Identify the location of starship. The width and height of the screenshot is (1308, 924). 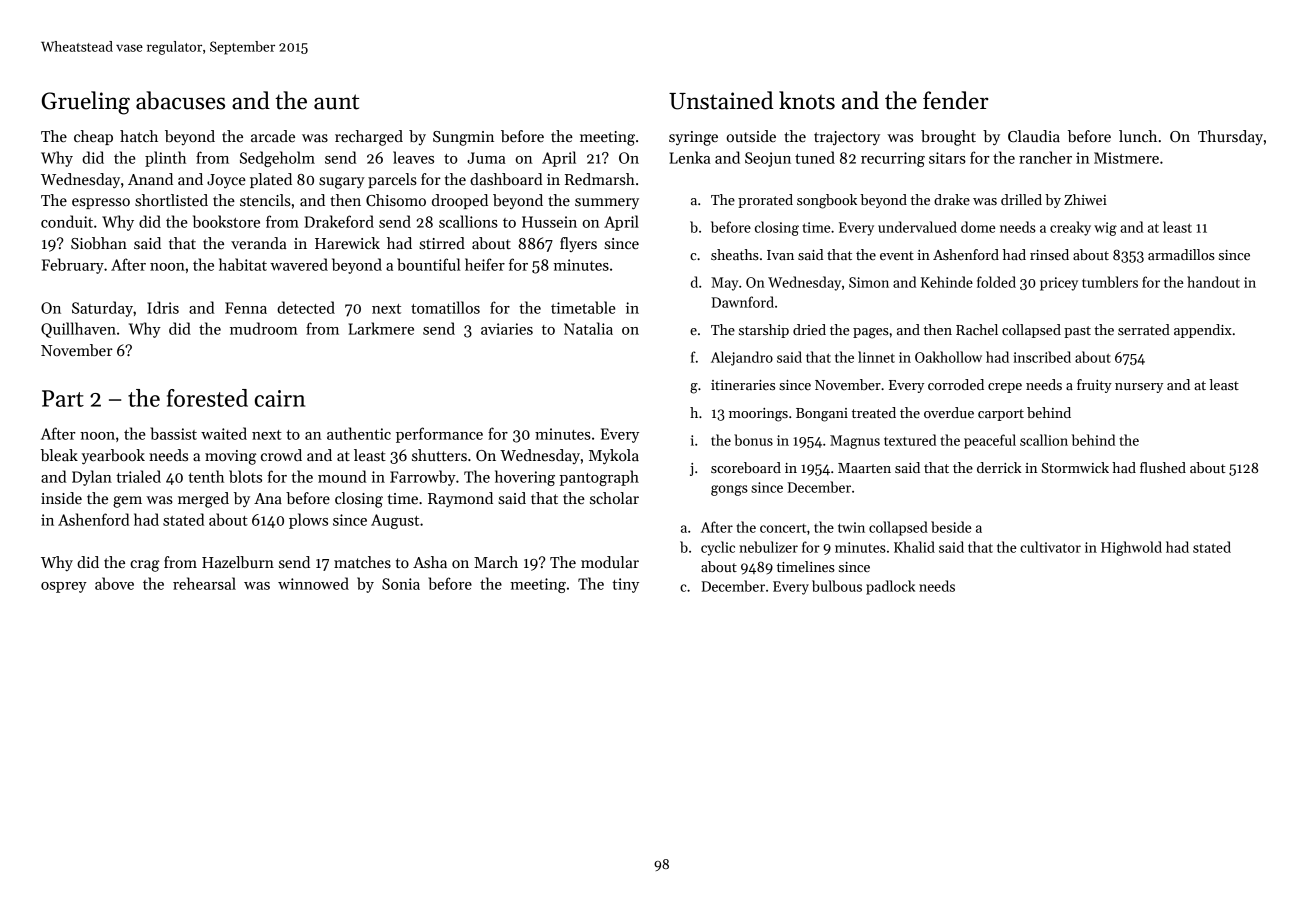
(764, 331).
